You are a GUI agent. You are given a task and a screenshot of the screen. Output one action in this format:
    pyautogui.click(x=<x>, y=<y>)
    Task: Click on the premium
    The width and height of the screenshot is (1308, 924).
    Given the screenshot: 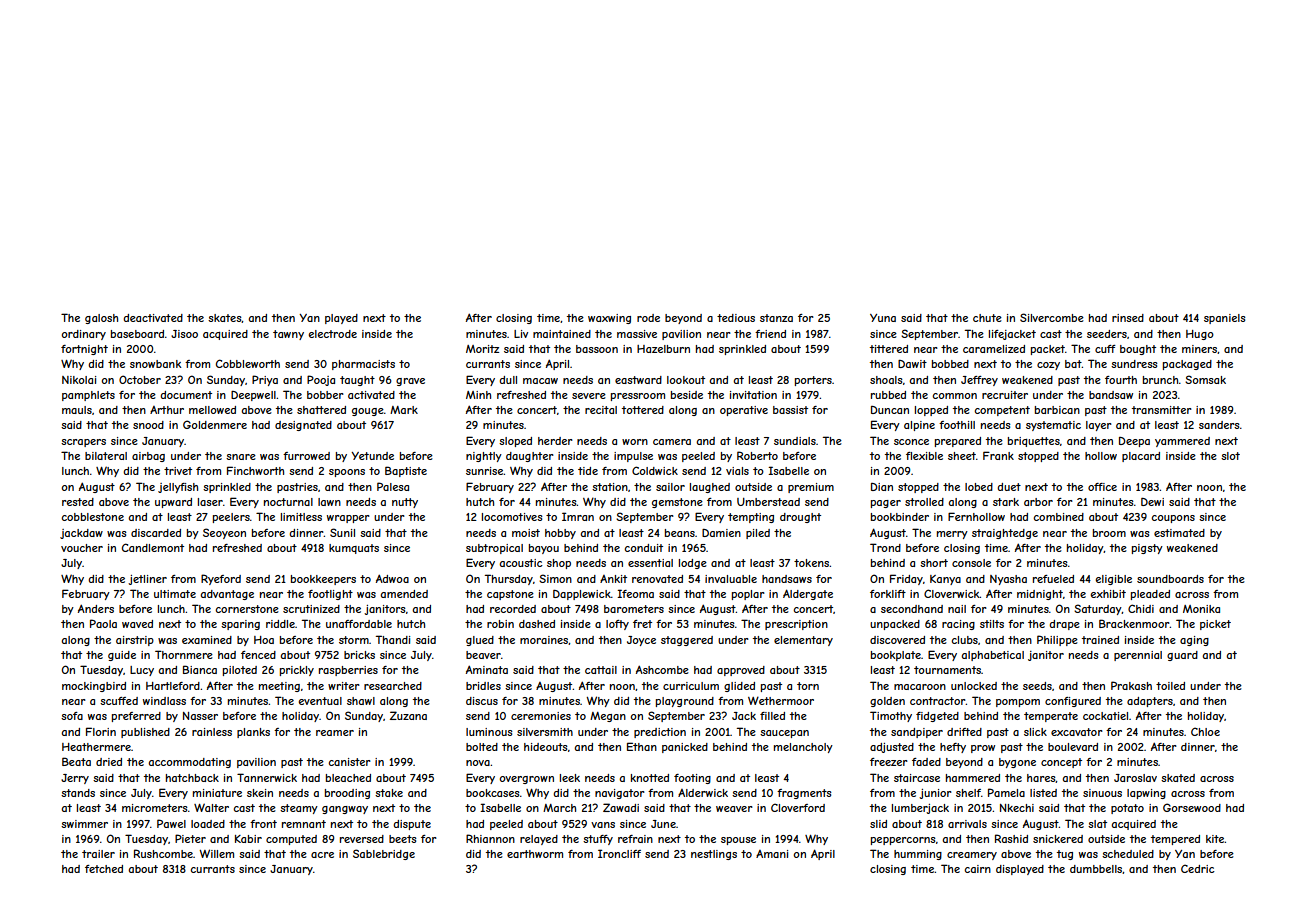 What is the action you would take?
    pyautogui.click(x=811, y=488)
